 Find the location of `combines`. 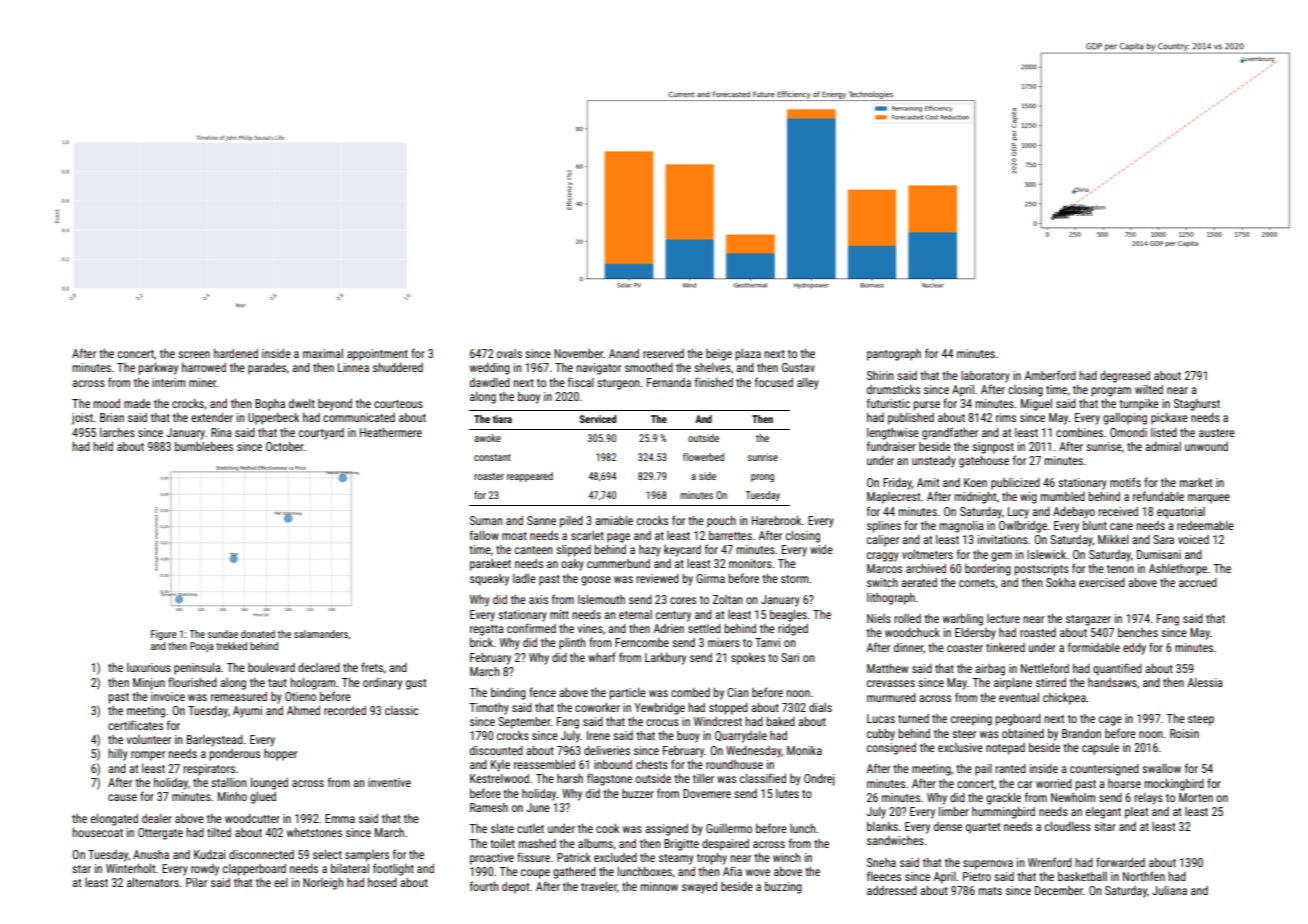

combines is located at coordinates (1079, 432).
